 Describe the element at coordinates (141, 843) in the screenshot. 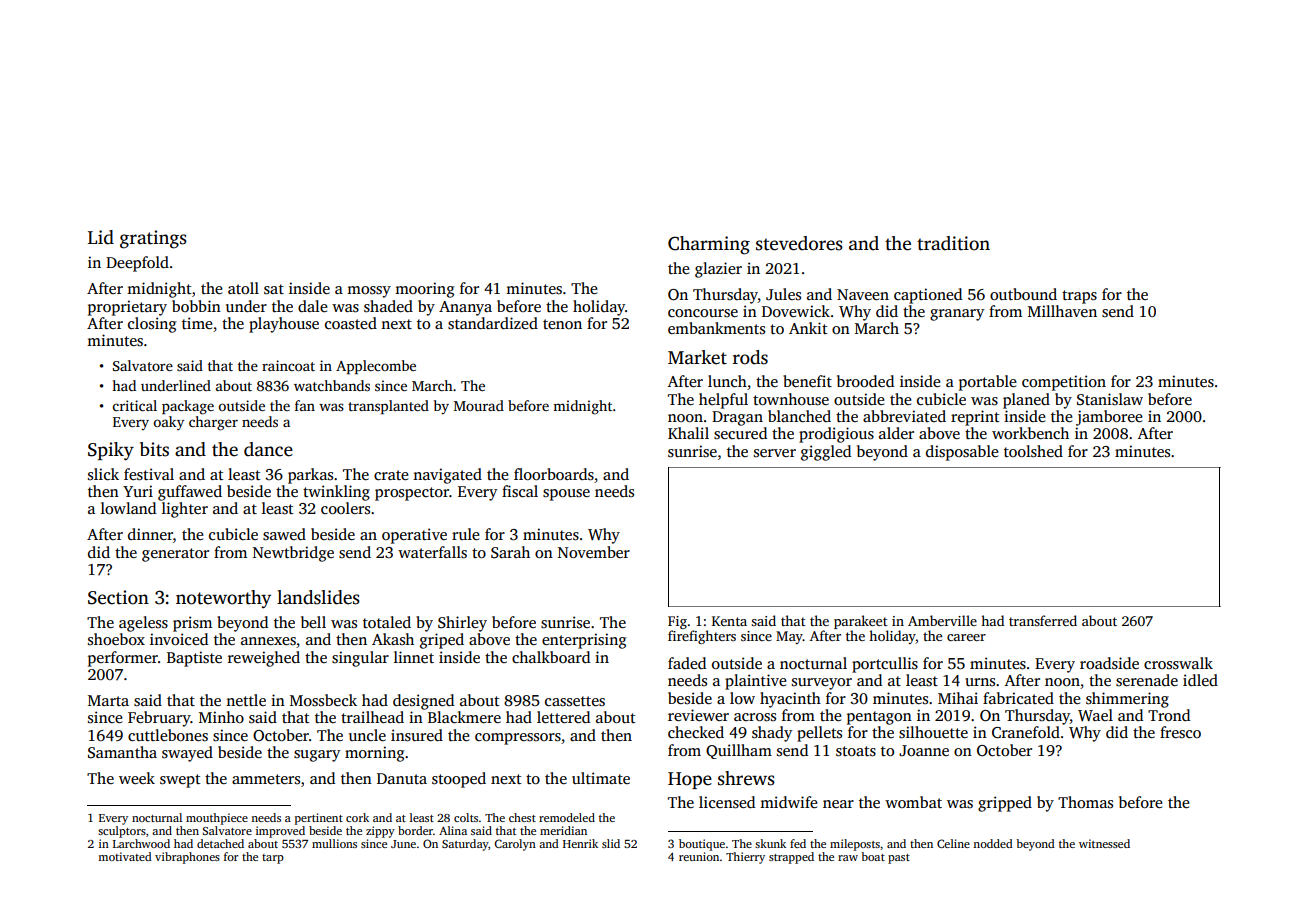

I see `Larchwood` at that location.
